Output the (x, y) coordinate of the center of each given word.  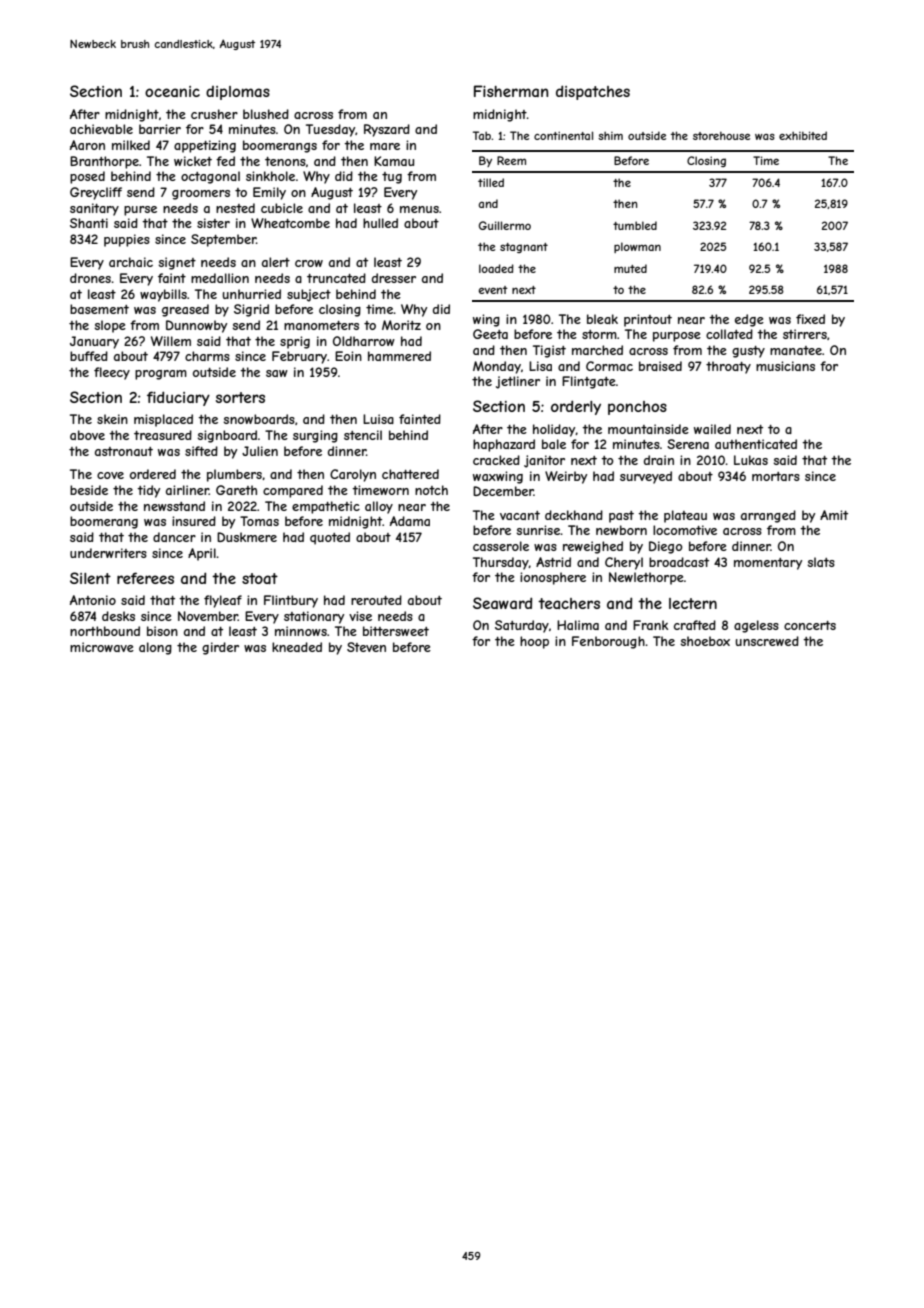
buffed (89, 356)
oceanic (172, 91)
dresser (394, 278)
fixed (810, 319)
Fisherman (511, 91)
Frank (650, 625)
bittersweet (396, 631)
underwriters (108, 553)
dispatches (593, 92)
